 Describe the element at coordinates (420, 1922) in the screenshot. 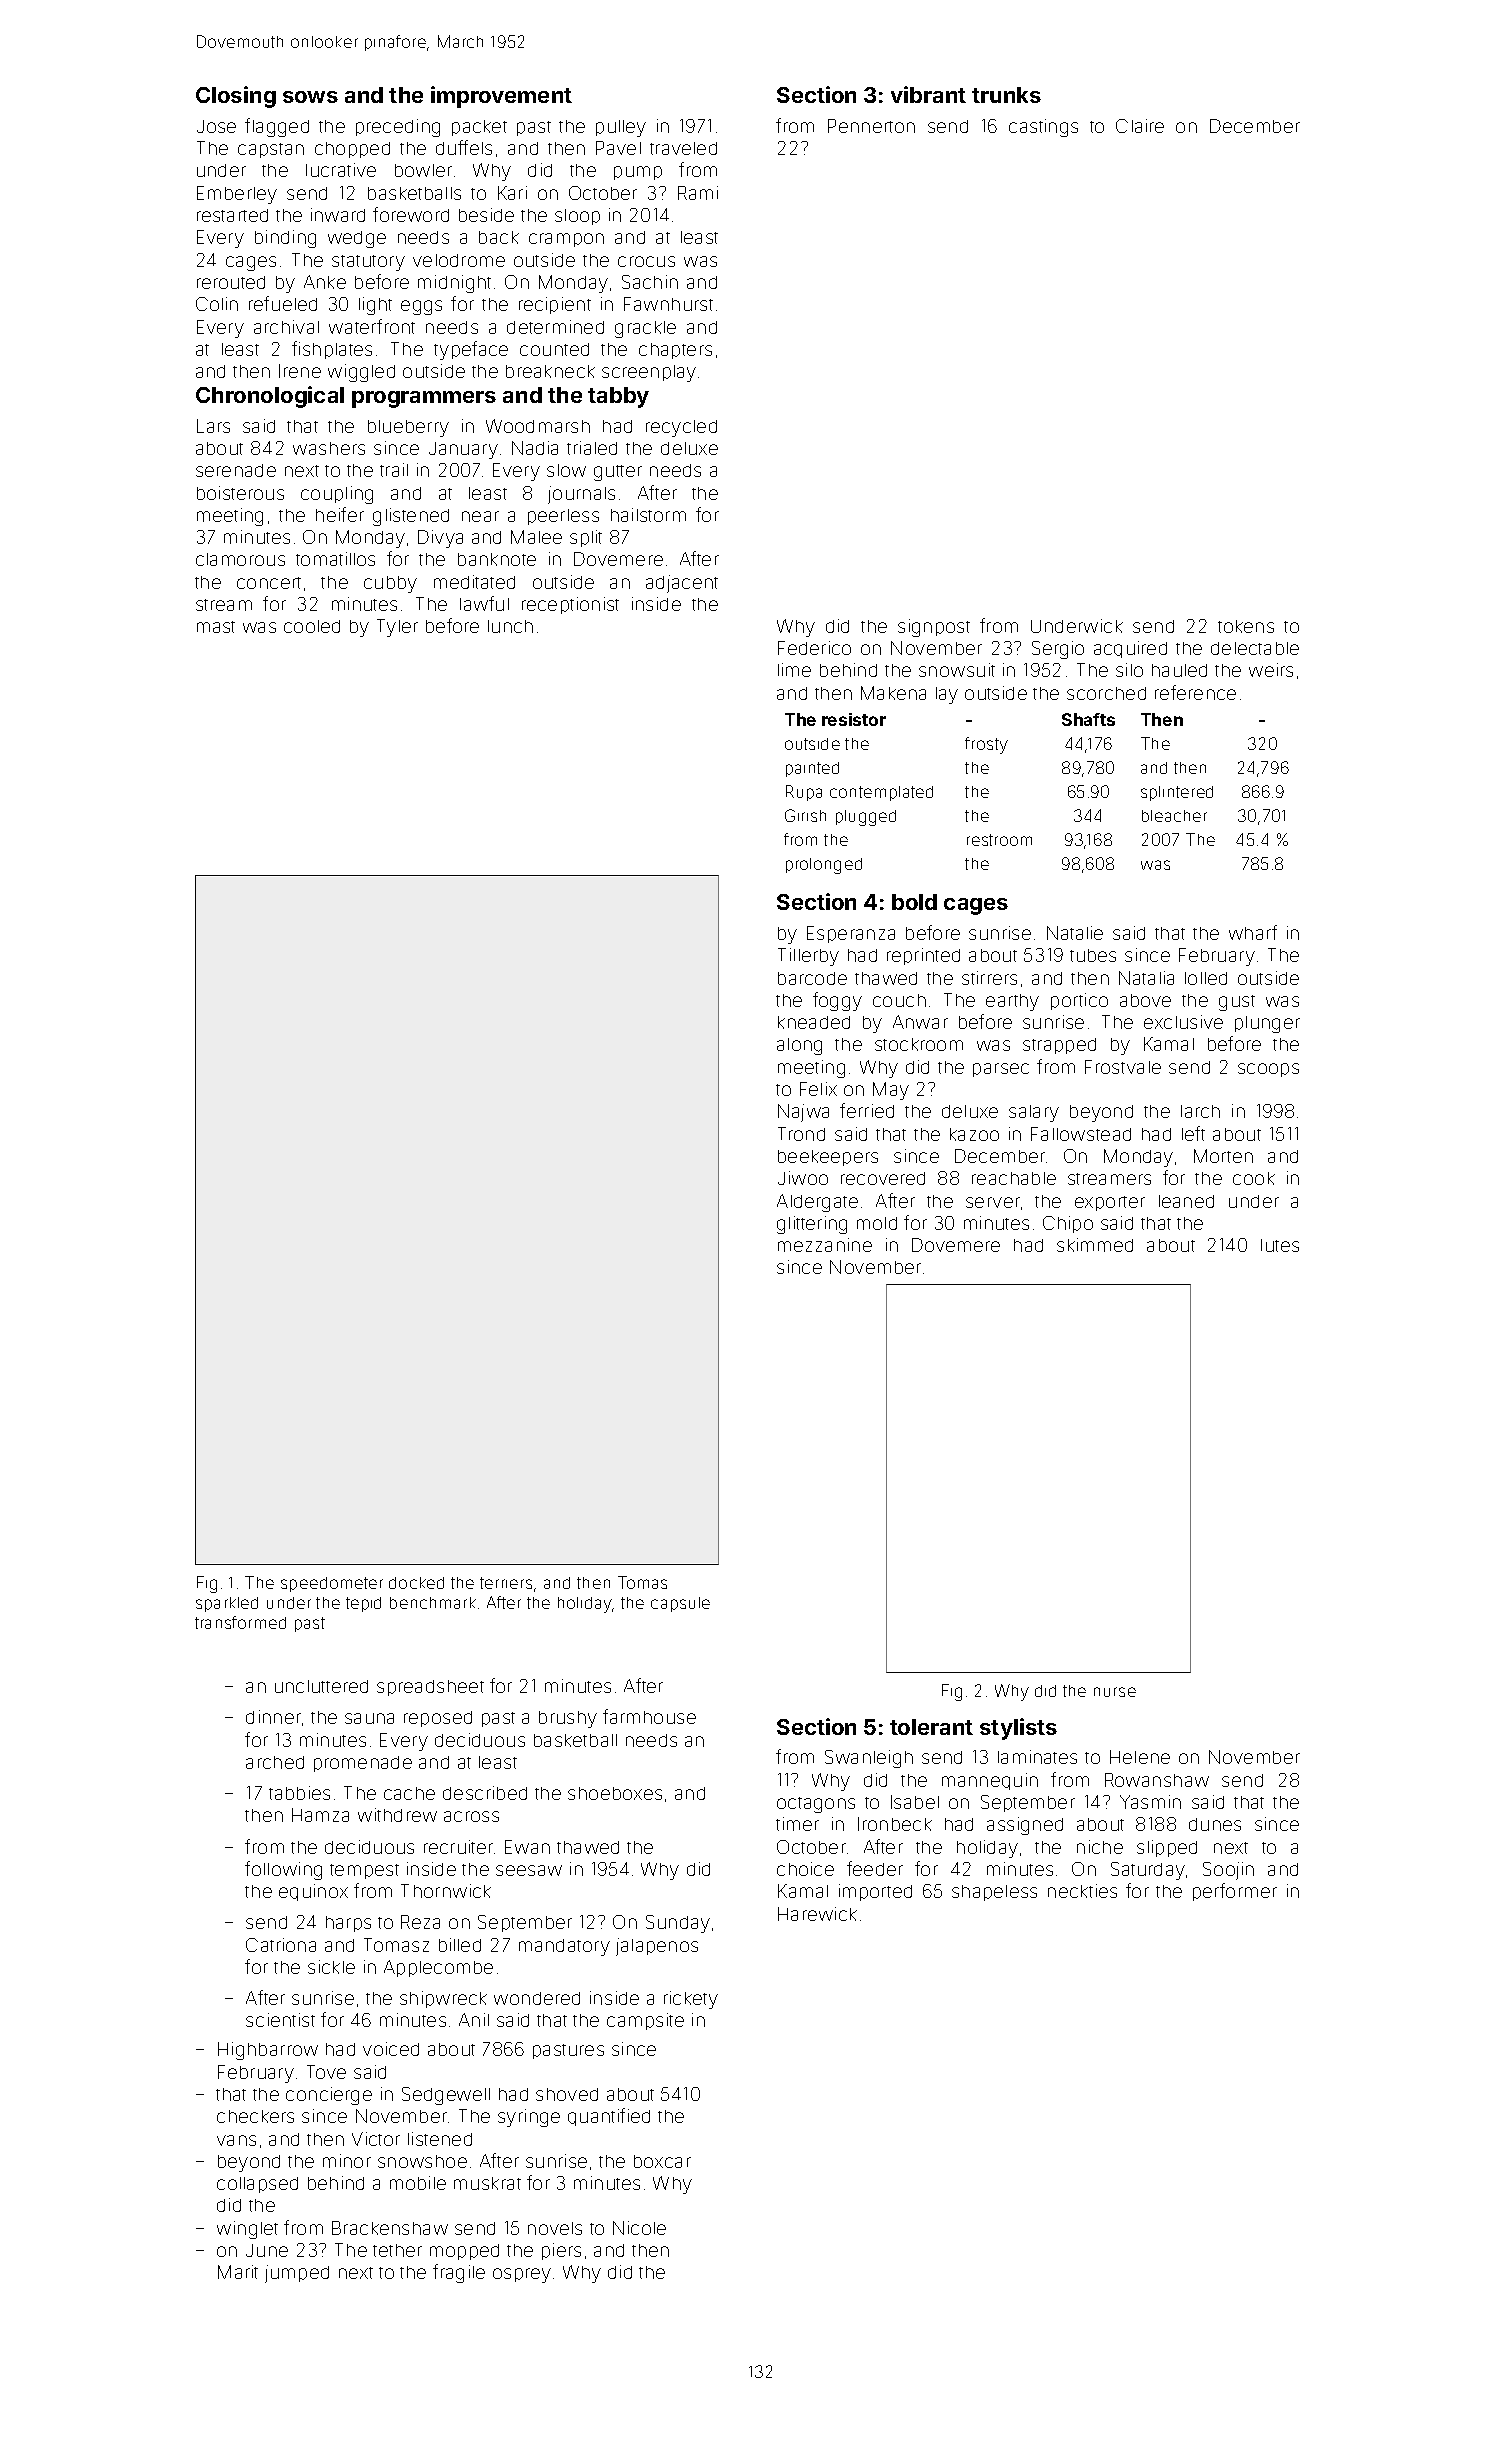

I see `Reza` at that location.
